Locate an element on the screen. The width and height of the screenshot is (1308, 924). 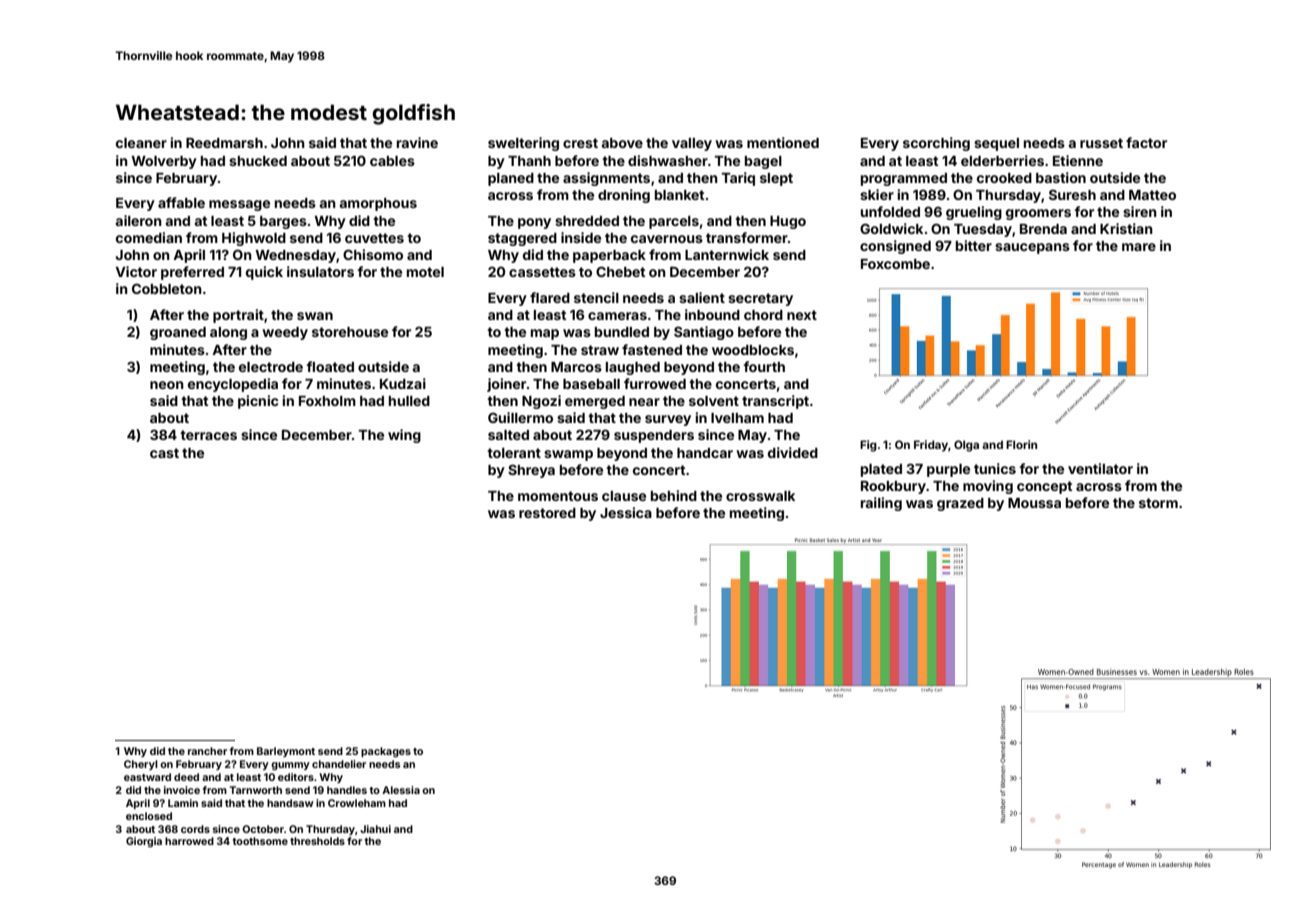
Wolverby is located at coordinates (164, 162).
